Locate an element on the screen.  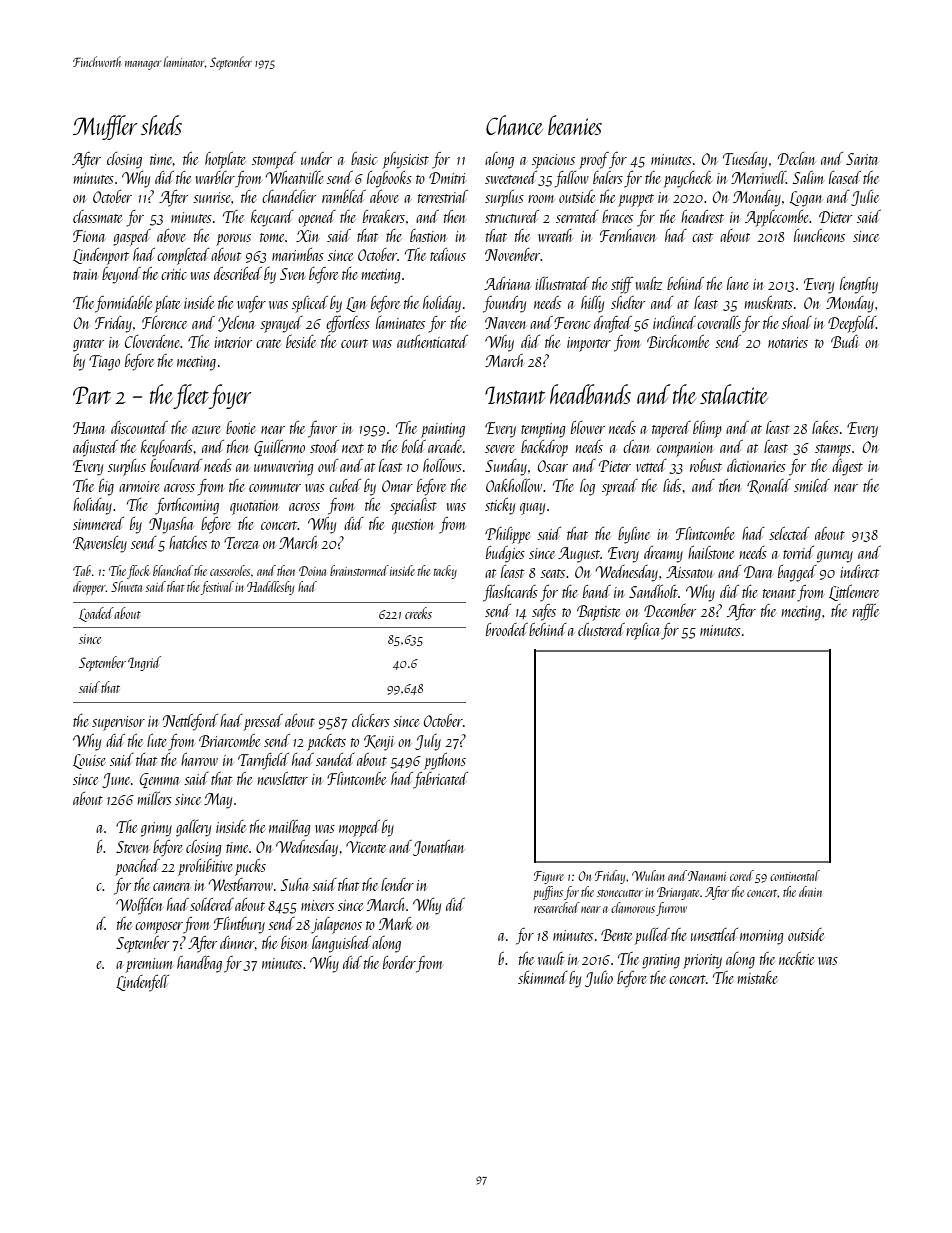
Sarita is located at coordinates (862, 159).
